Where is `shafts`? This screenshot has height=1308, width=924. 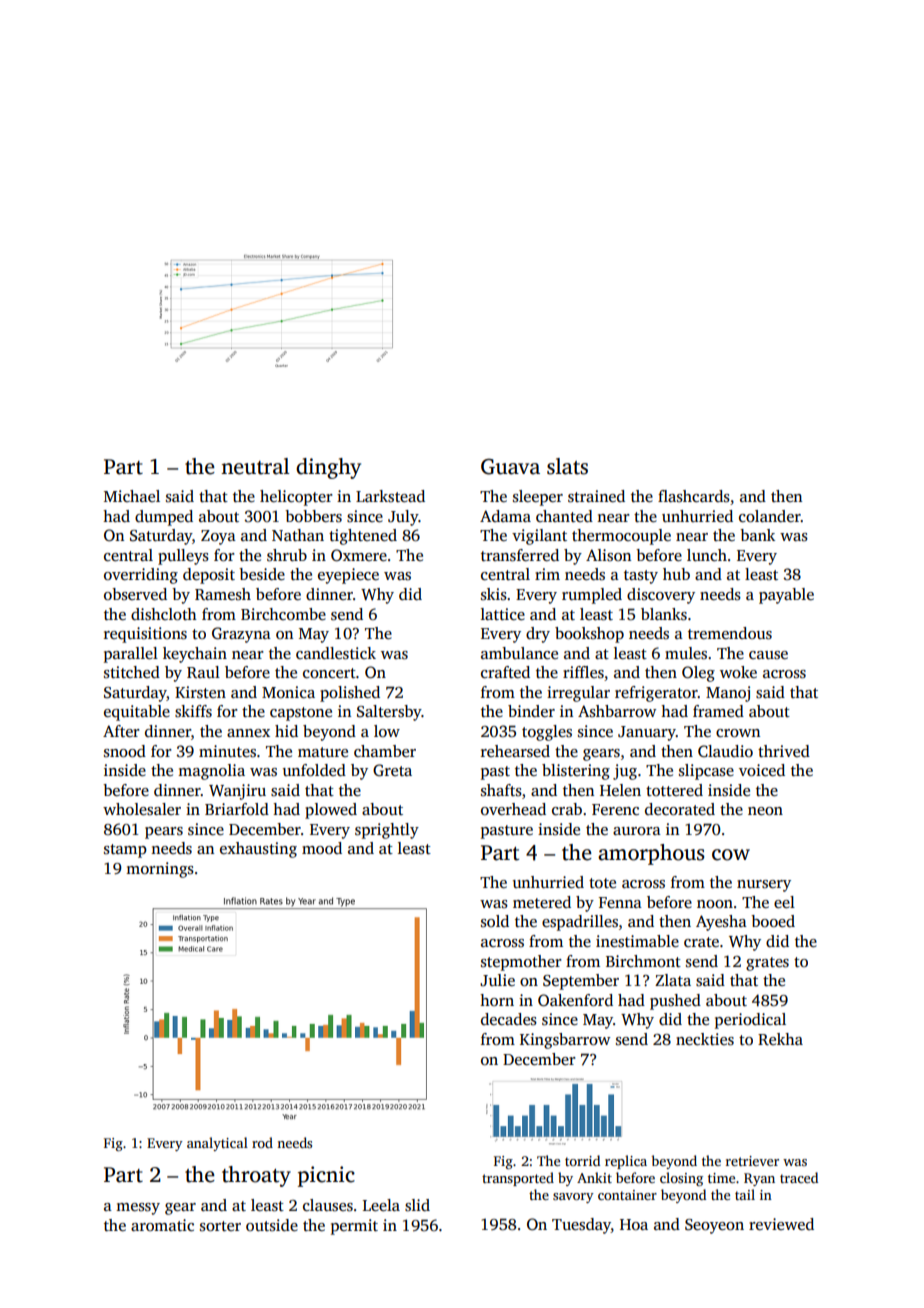
shafts is located at coordinates (501, 790).
